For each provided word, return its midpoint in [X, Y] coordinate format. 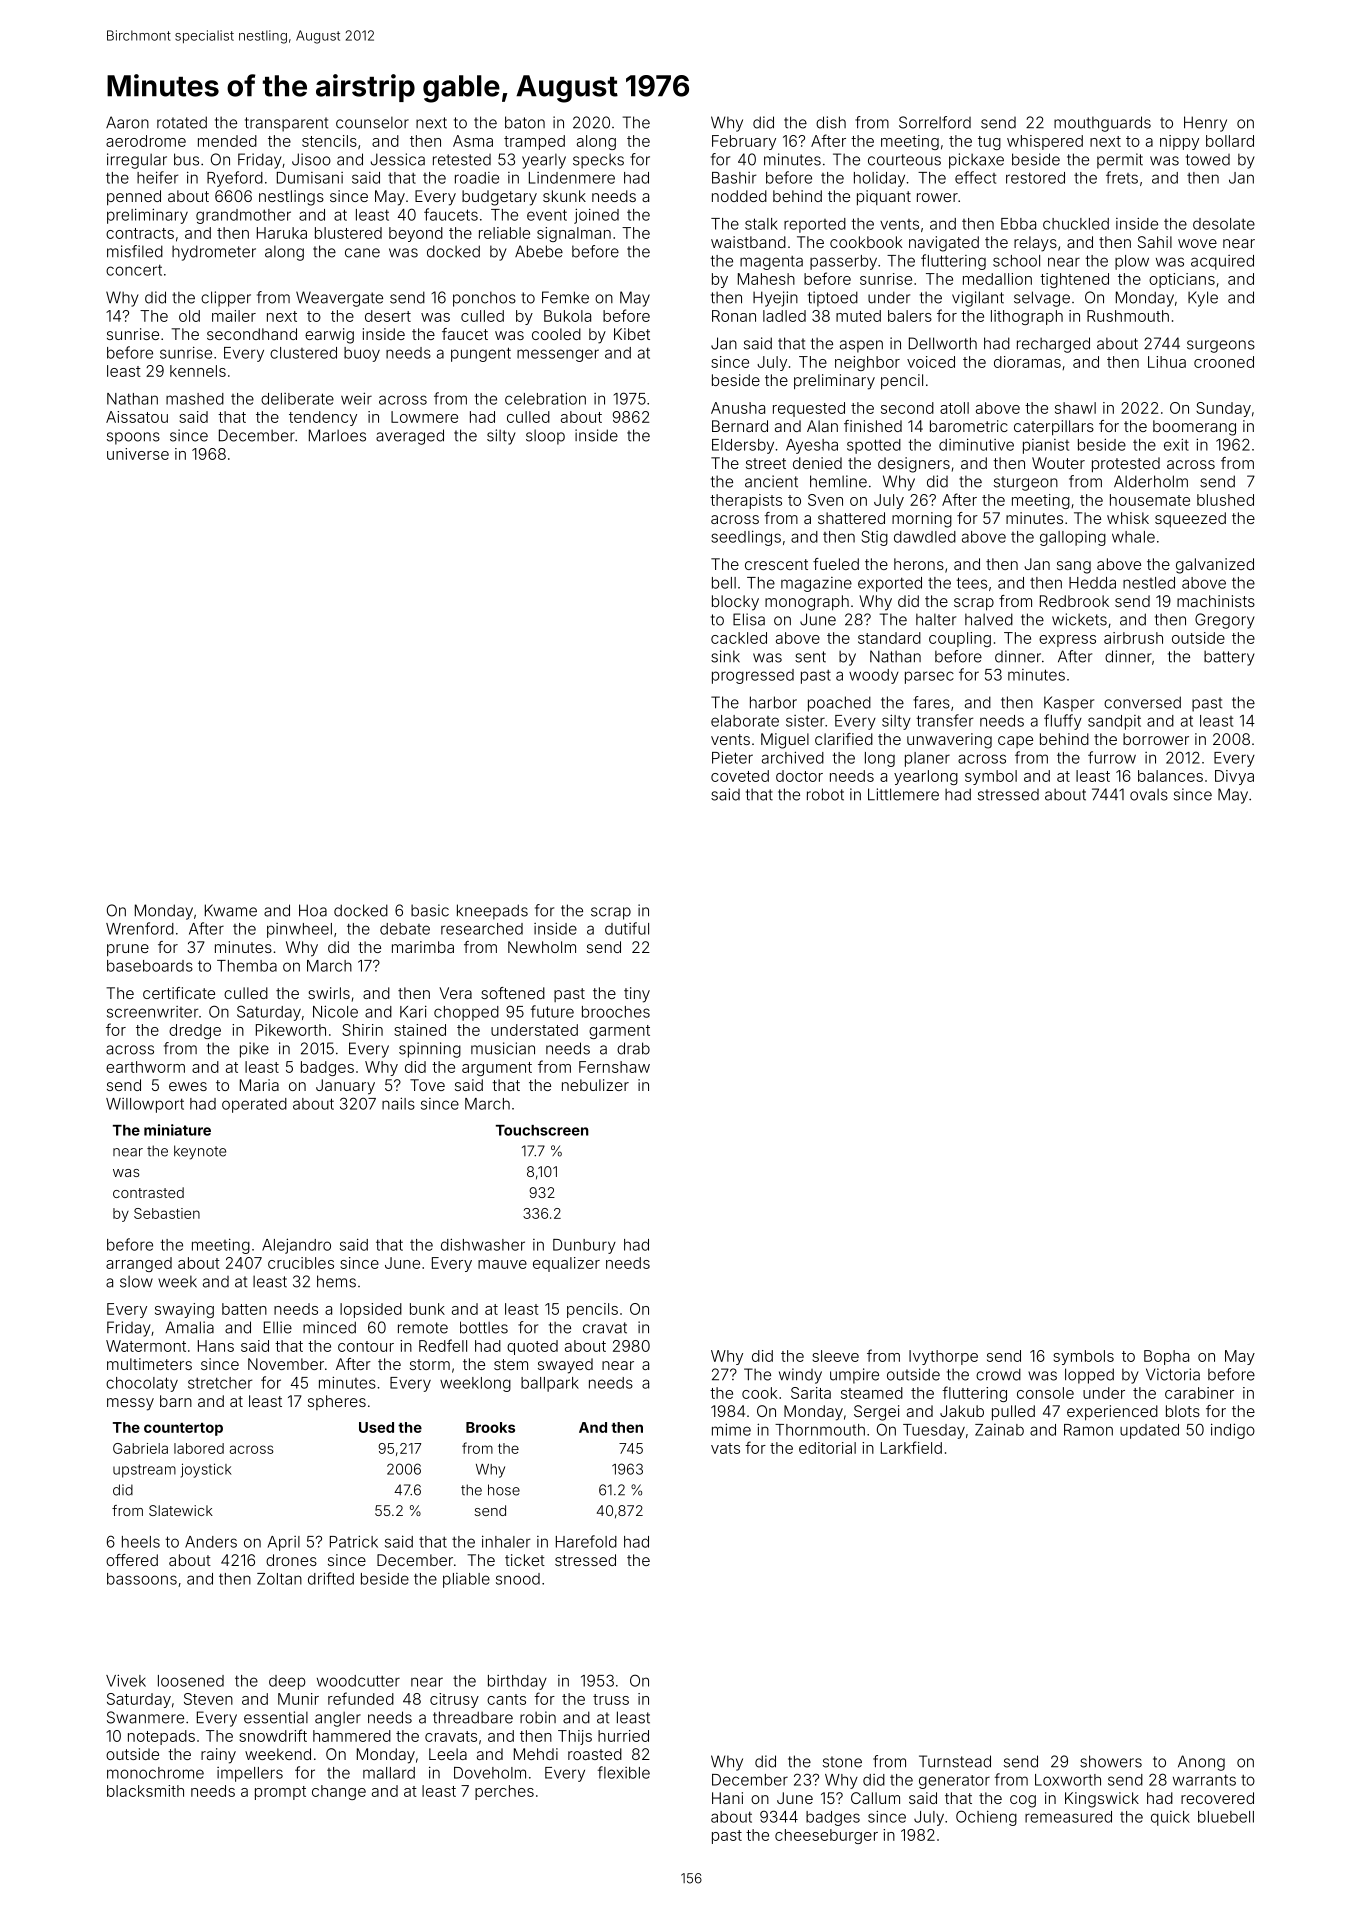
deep [287, 1682]
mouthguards [1102, 124]
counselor [372, 122]
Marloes [337, 435]
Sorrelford [935, 122]
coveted [740, 776]
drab [633, 1048]
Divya [1234, 777]
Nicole [335, 1011]
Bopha [1166, 1357]
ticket [525, 1560]
